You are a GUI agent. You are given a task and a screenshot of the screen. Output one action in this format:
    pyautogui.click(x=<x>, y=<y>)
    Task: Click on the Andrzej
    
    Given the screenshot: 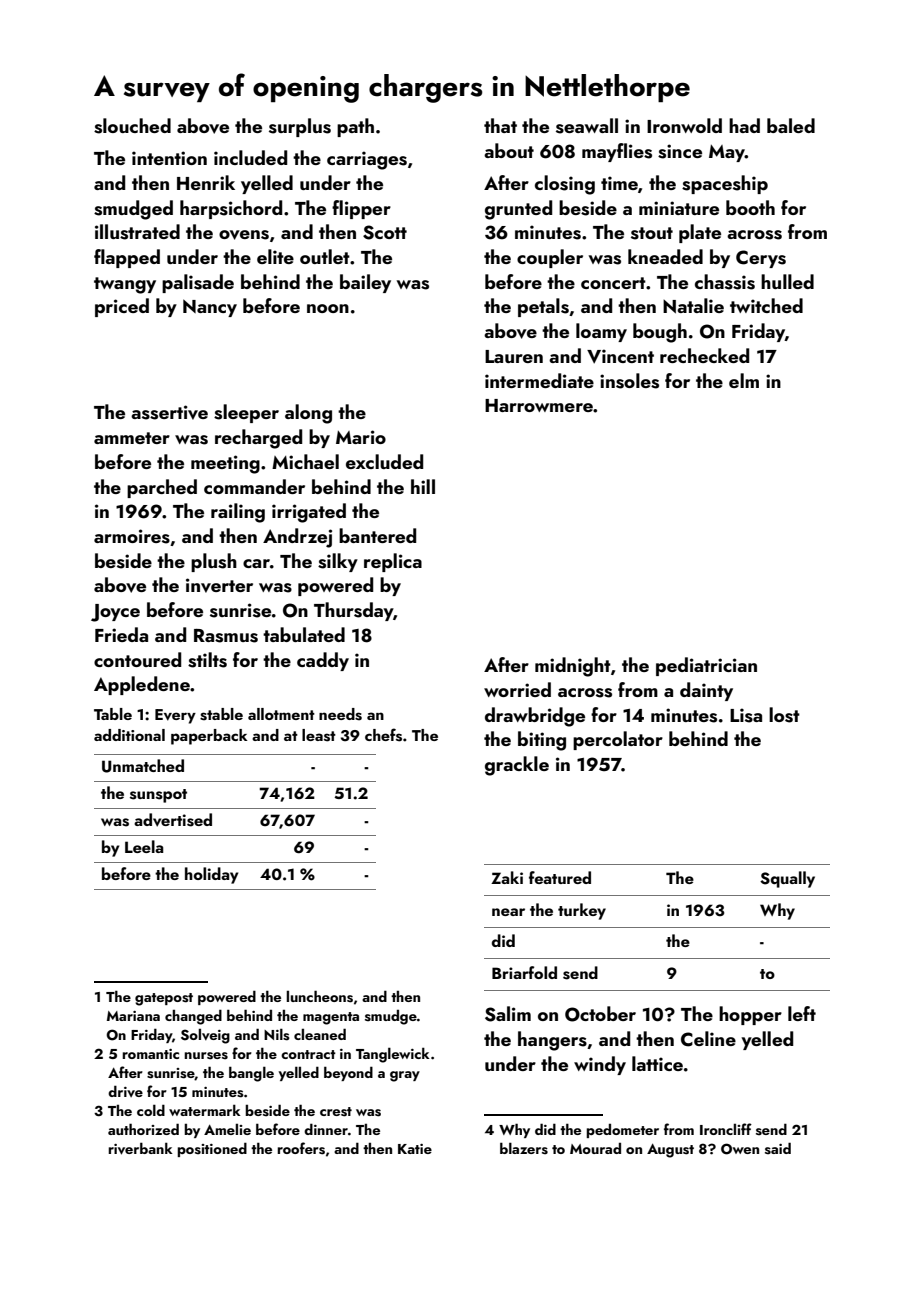 What is the action you would take?
    pyautogui.click(x=297, y=538)
